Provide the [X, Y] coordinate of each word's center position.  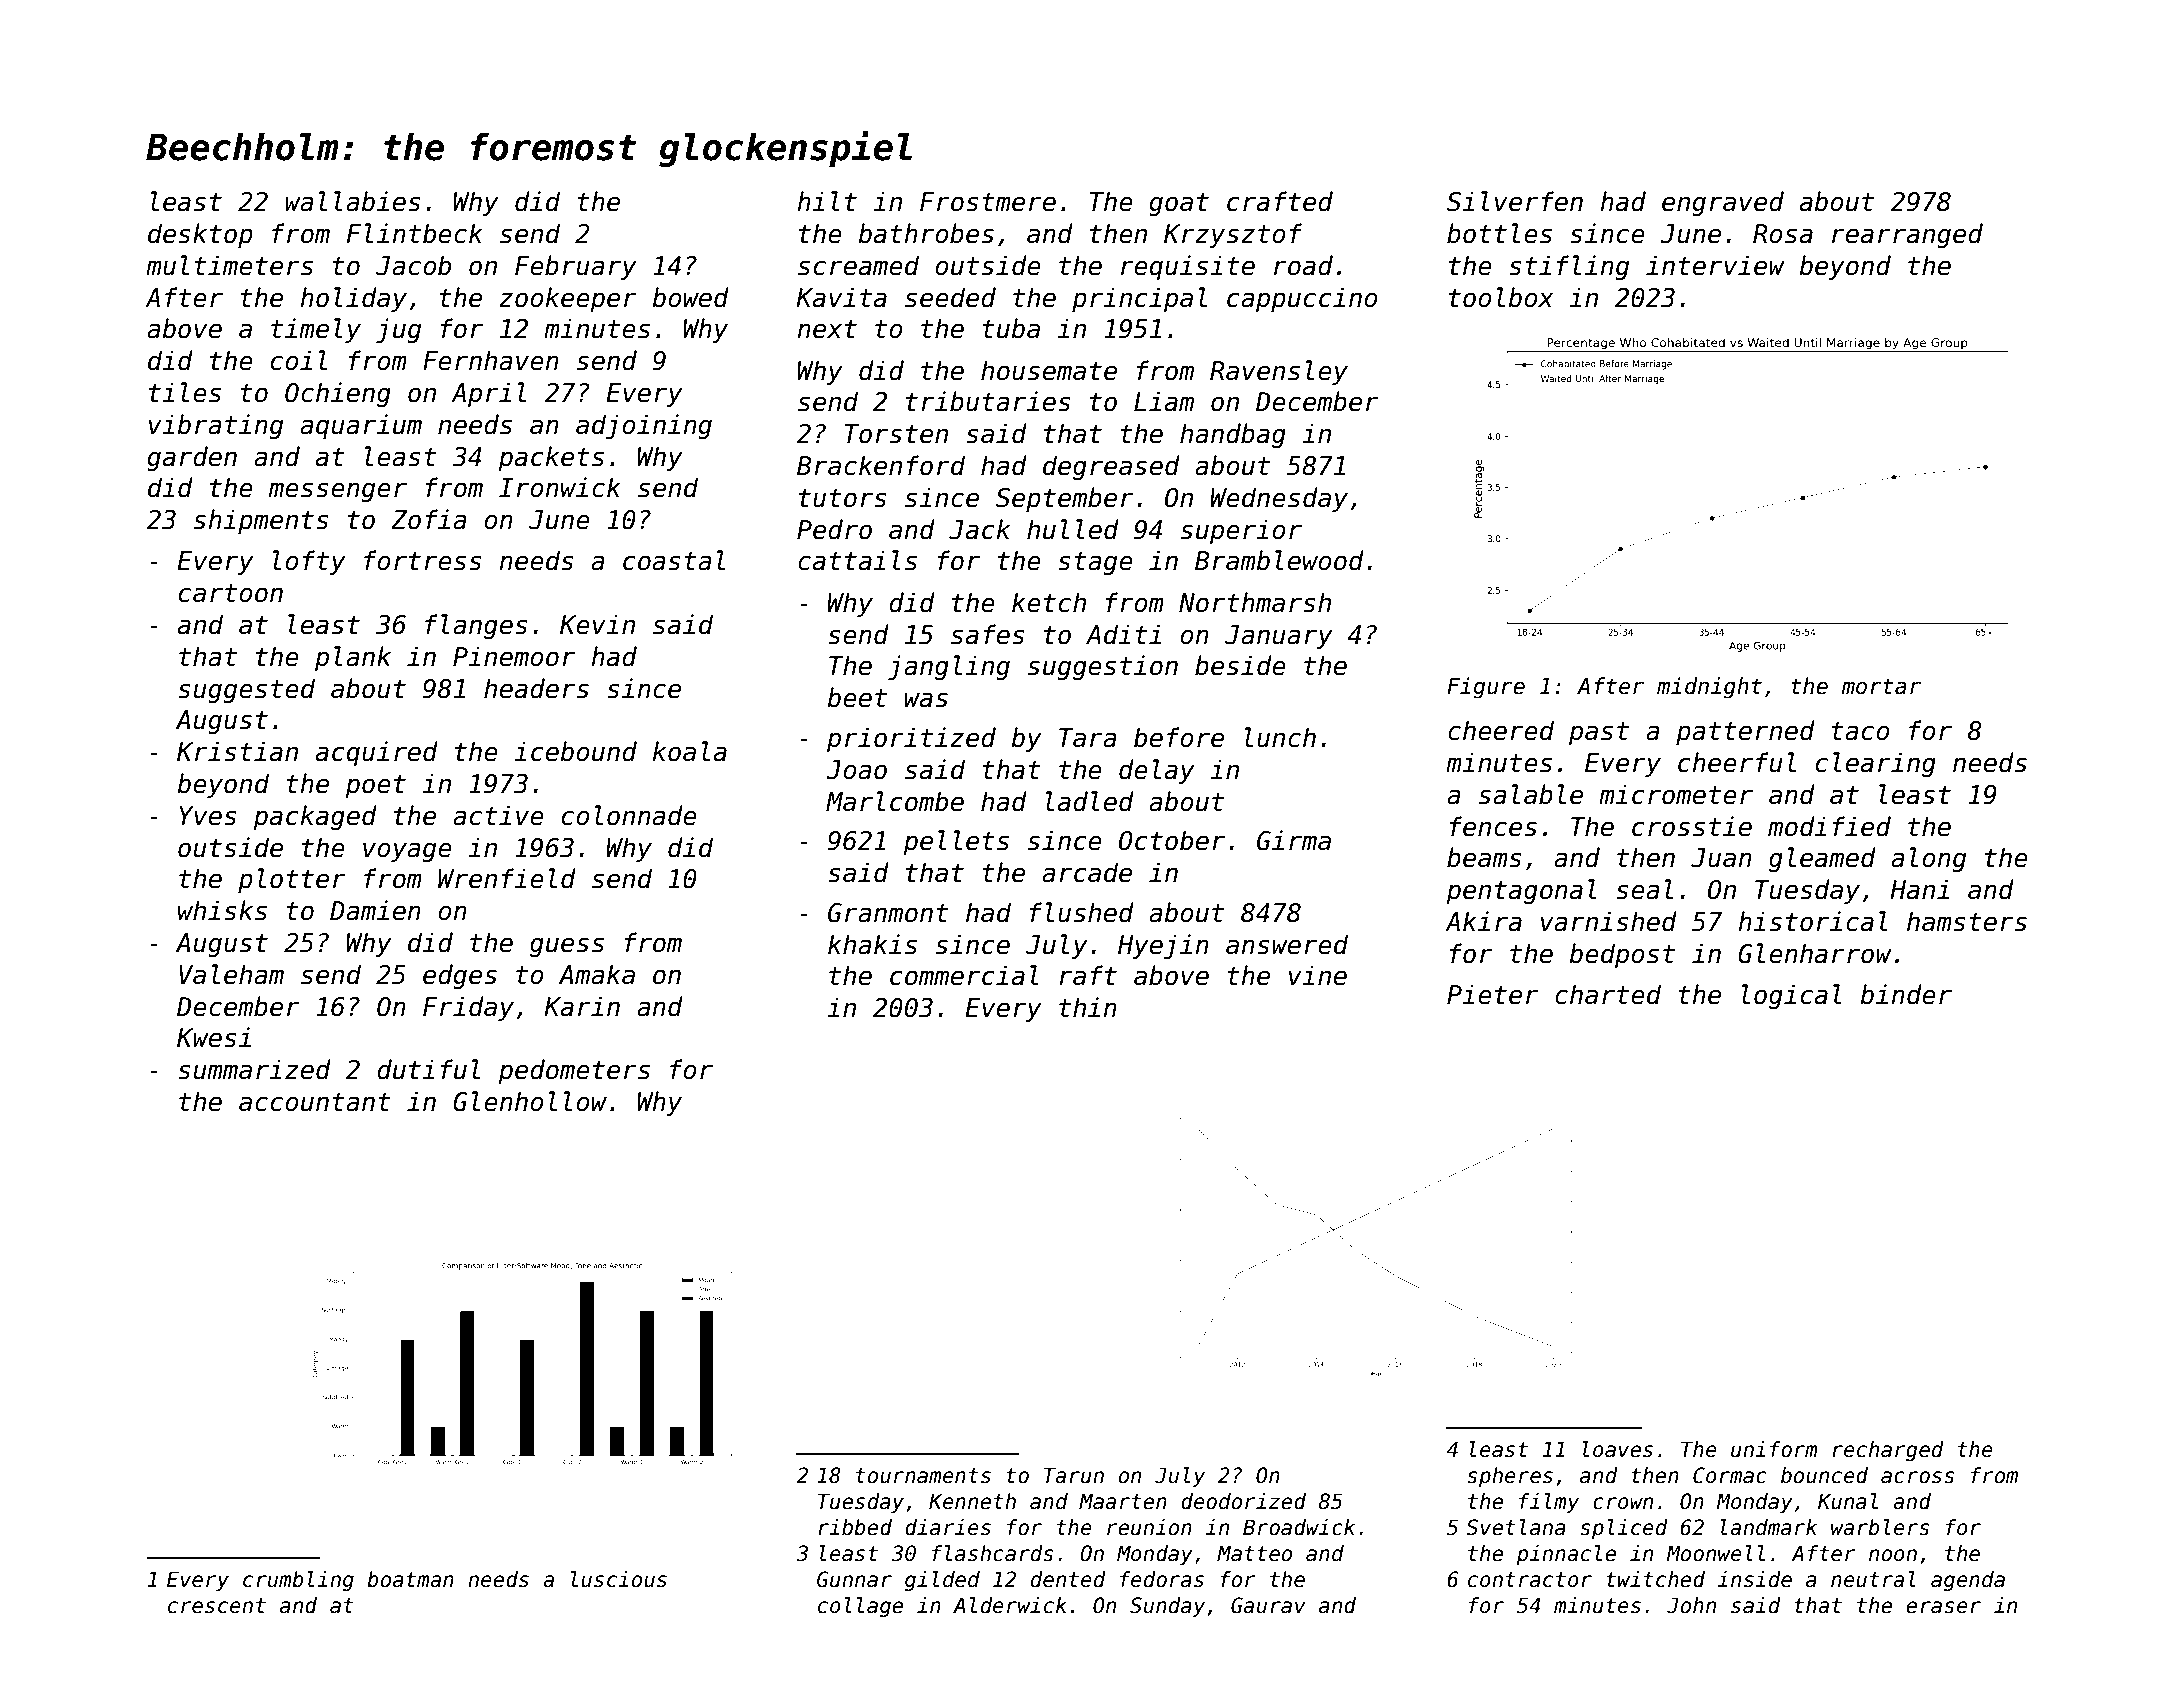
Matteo [1254, 1553]
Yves [208, 816]
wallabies [353, 201]
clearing [1876, 764]
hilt [827, 201]
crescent [217, 1606]
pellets [956, 842]
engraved [1723, 203]
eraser [1943, 1607]
